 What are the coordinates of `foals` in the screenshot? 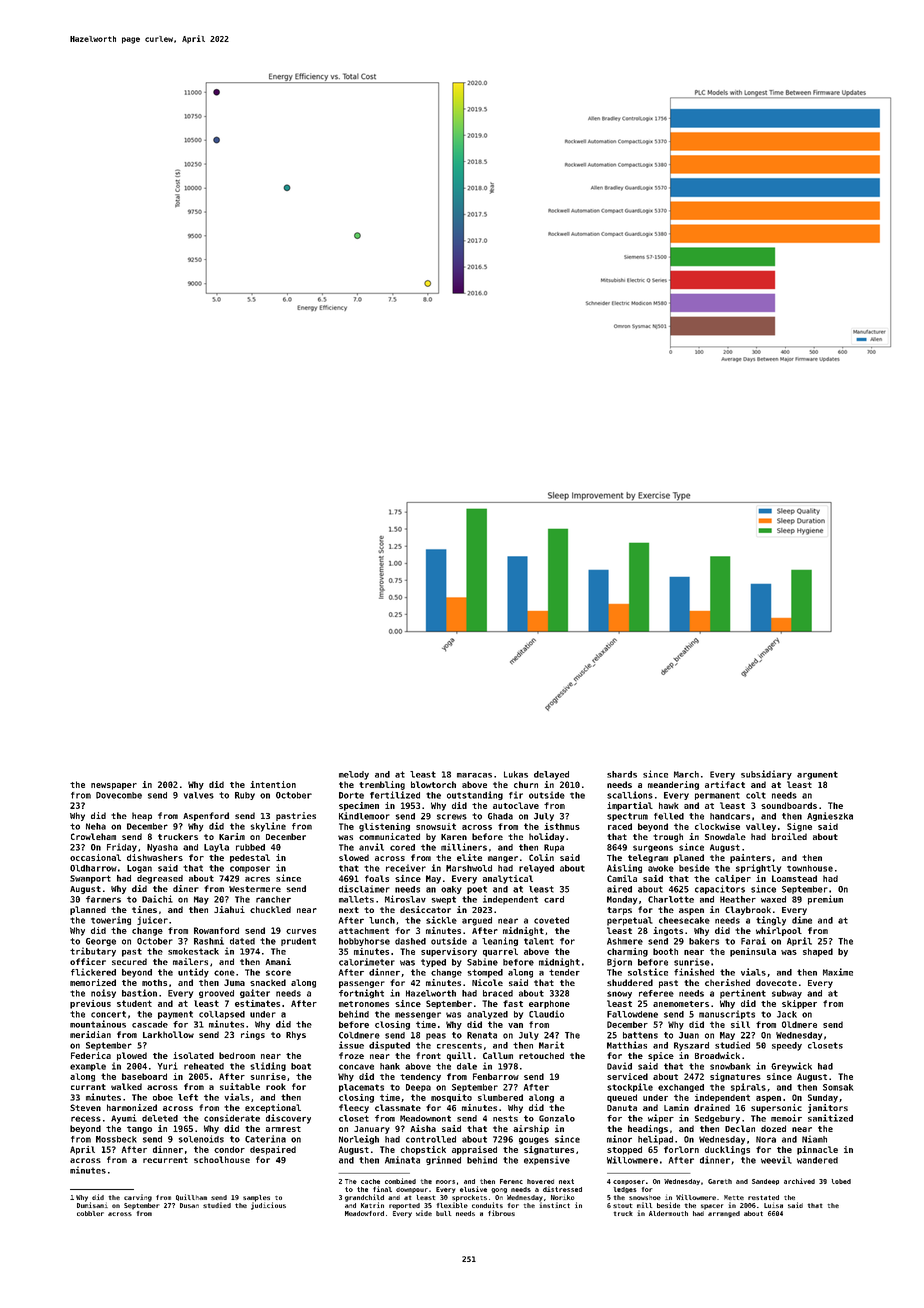 It's located at (377, 878).
